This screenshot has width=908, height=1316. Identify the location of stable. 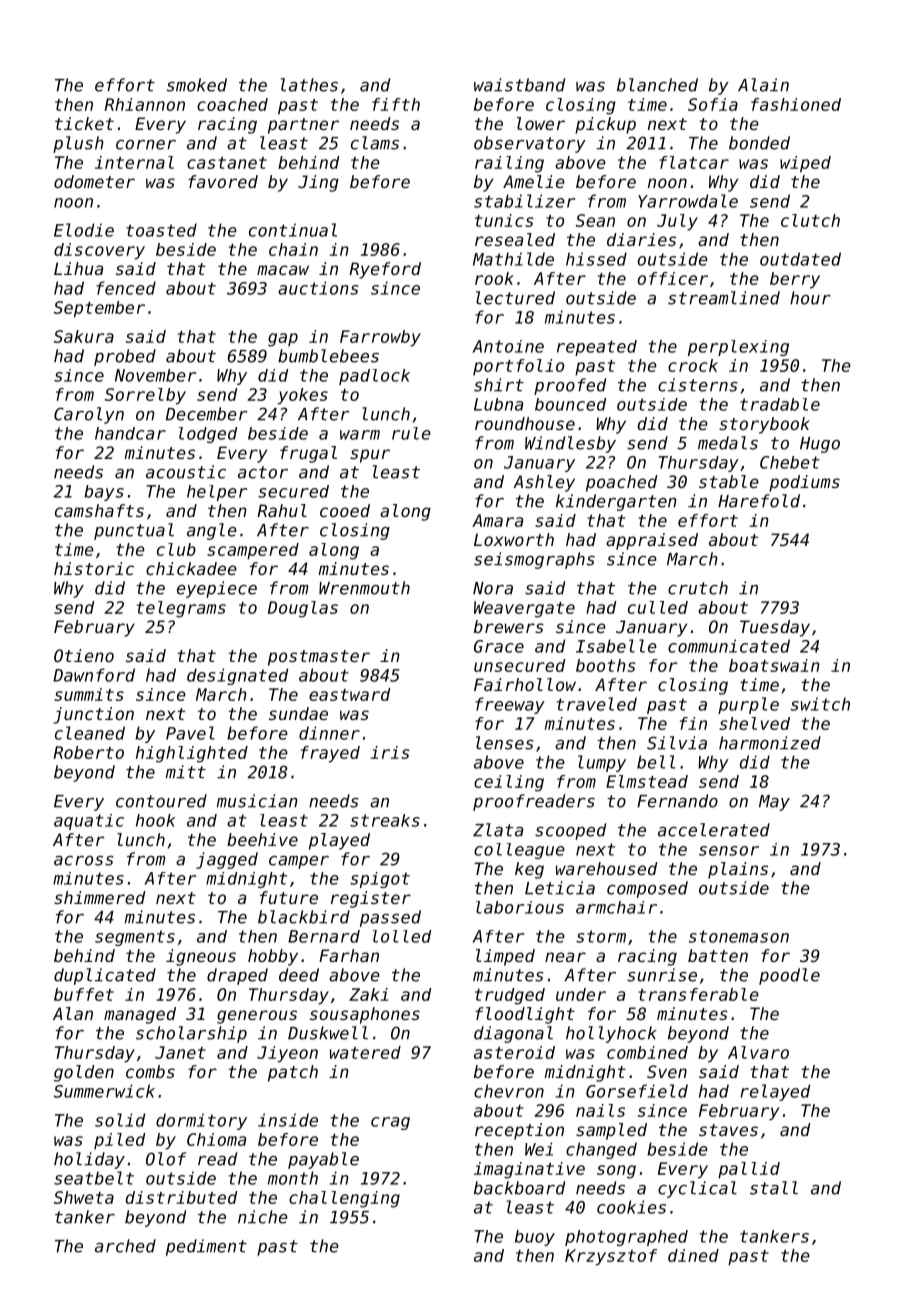
(729, 481).
